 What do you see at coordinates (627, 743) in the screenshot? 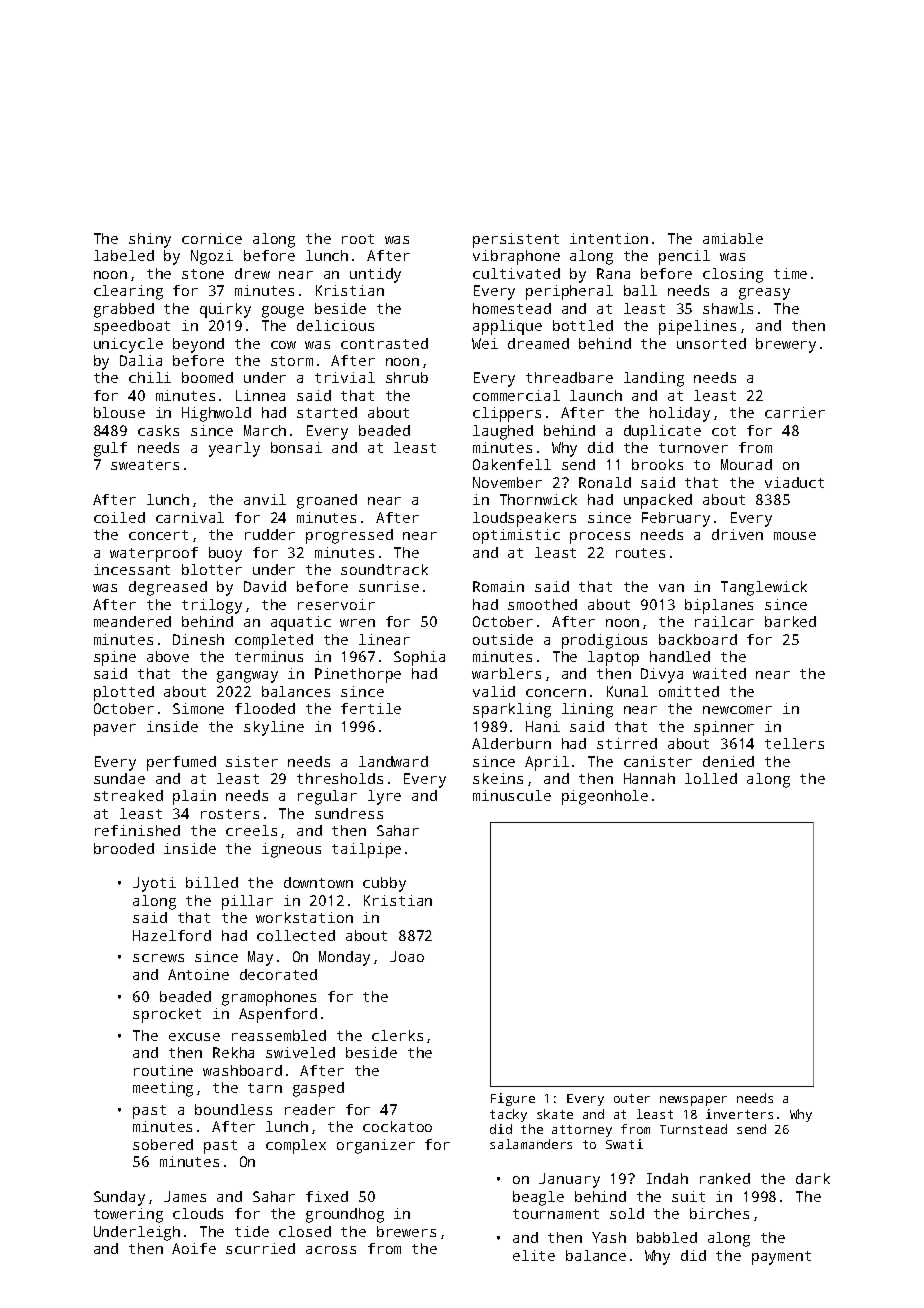
I see `stirred` at bounding box center [627, 743].
